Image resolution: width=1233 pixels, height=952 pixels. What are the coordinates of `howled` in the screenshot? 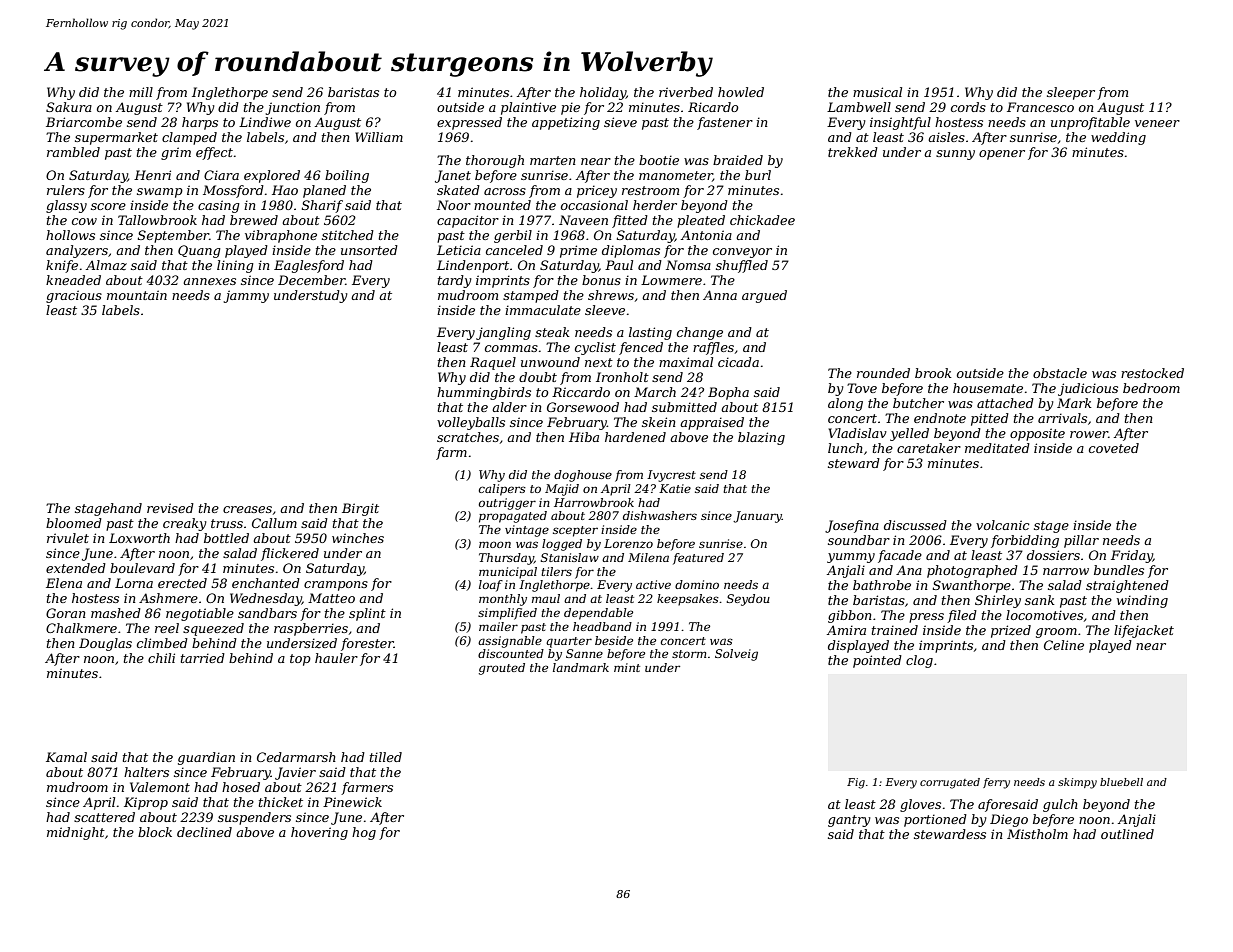 It's located at (741, 92).
